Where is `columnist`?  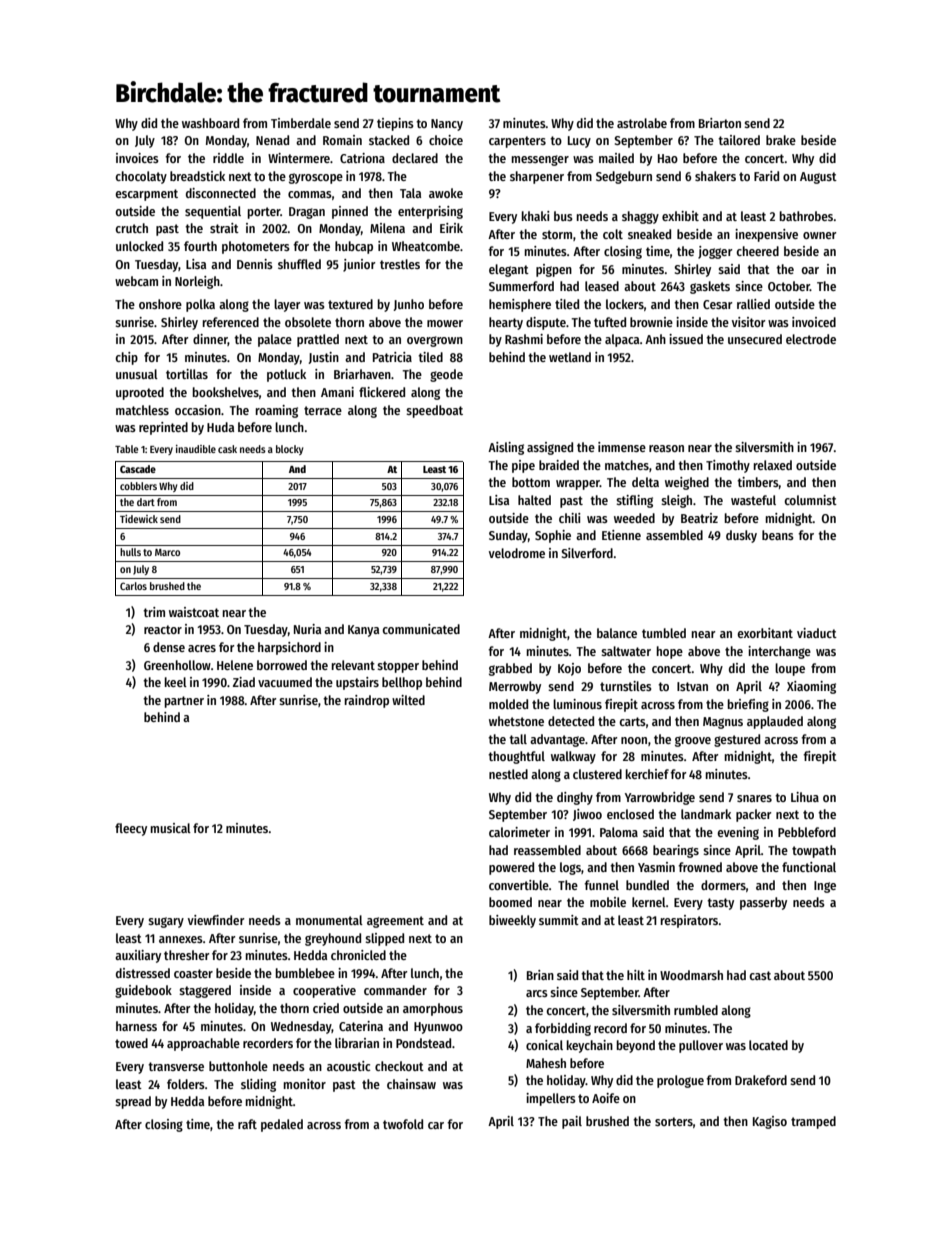 columnist is located at coordinates (810, 500).
